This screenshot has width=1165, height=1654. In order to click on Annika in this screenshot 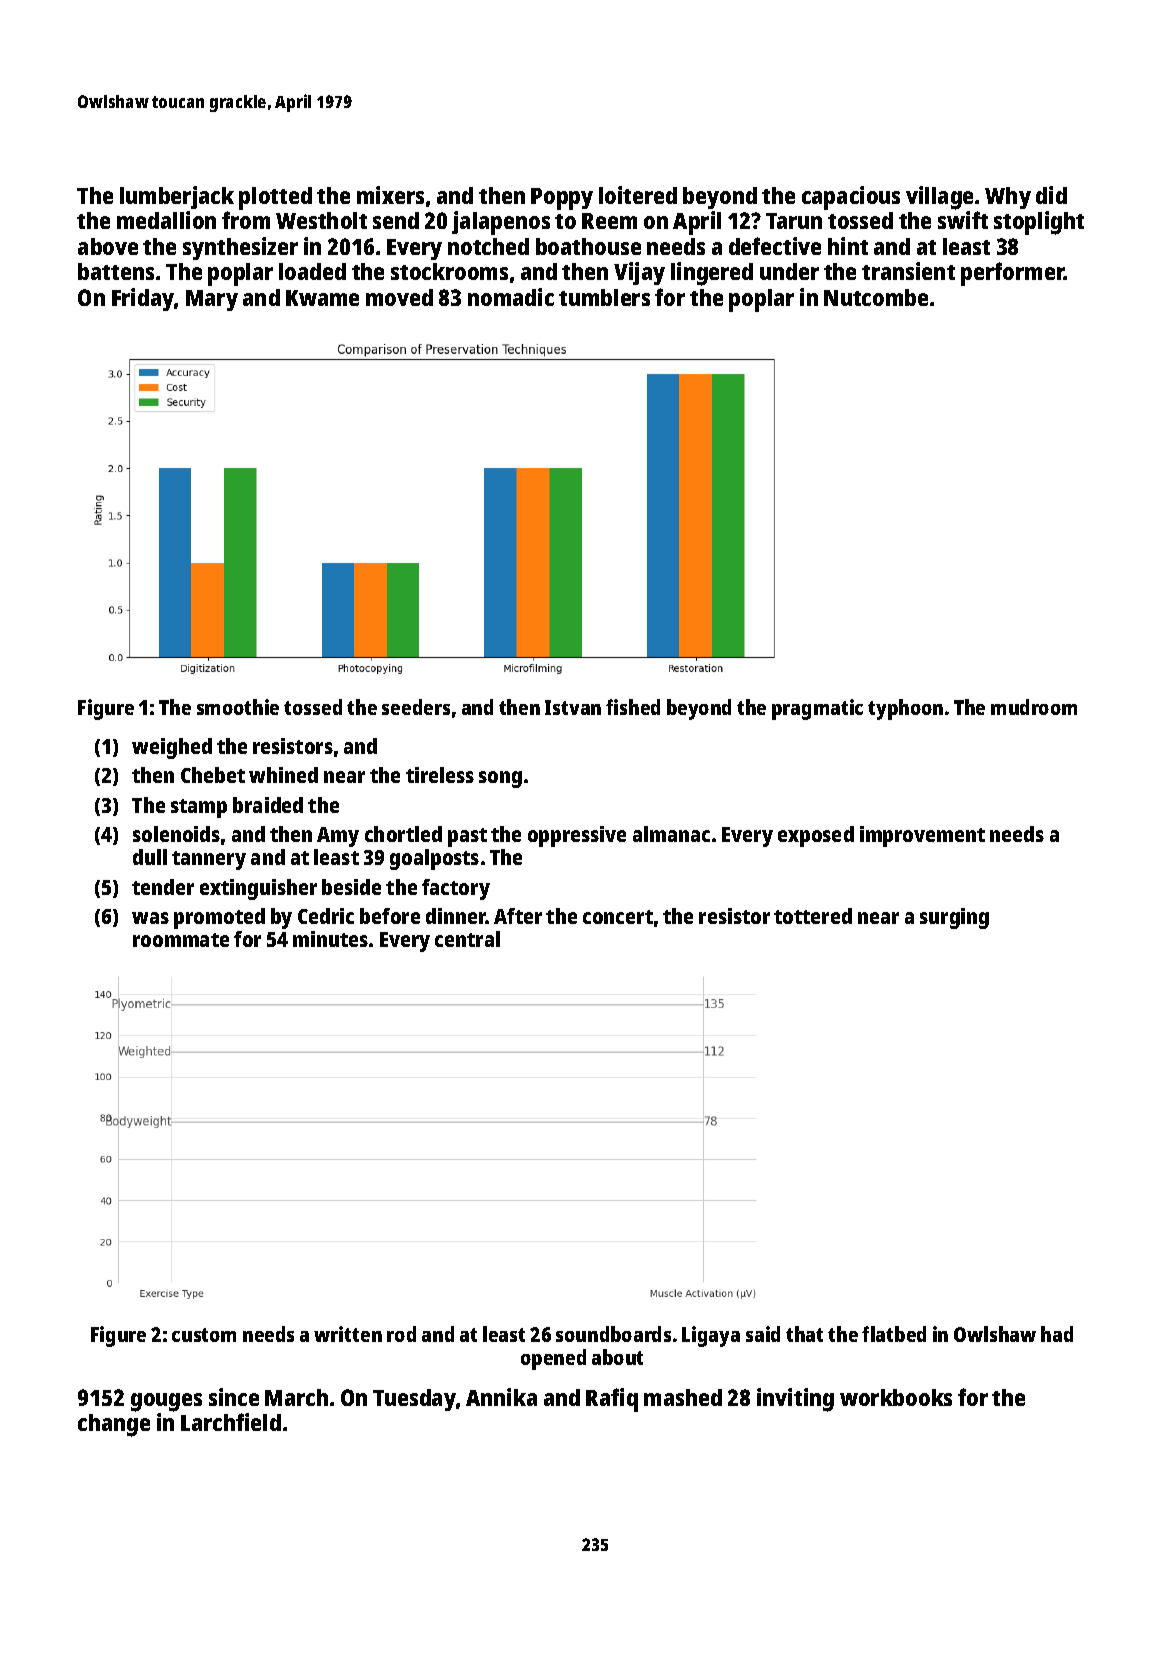, I will do `click(501, 1397)`.
